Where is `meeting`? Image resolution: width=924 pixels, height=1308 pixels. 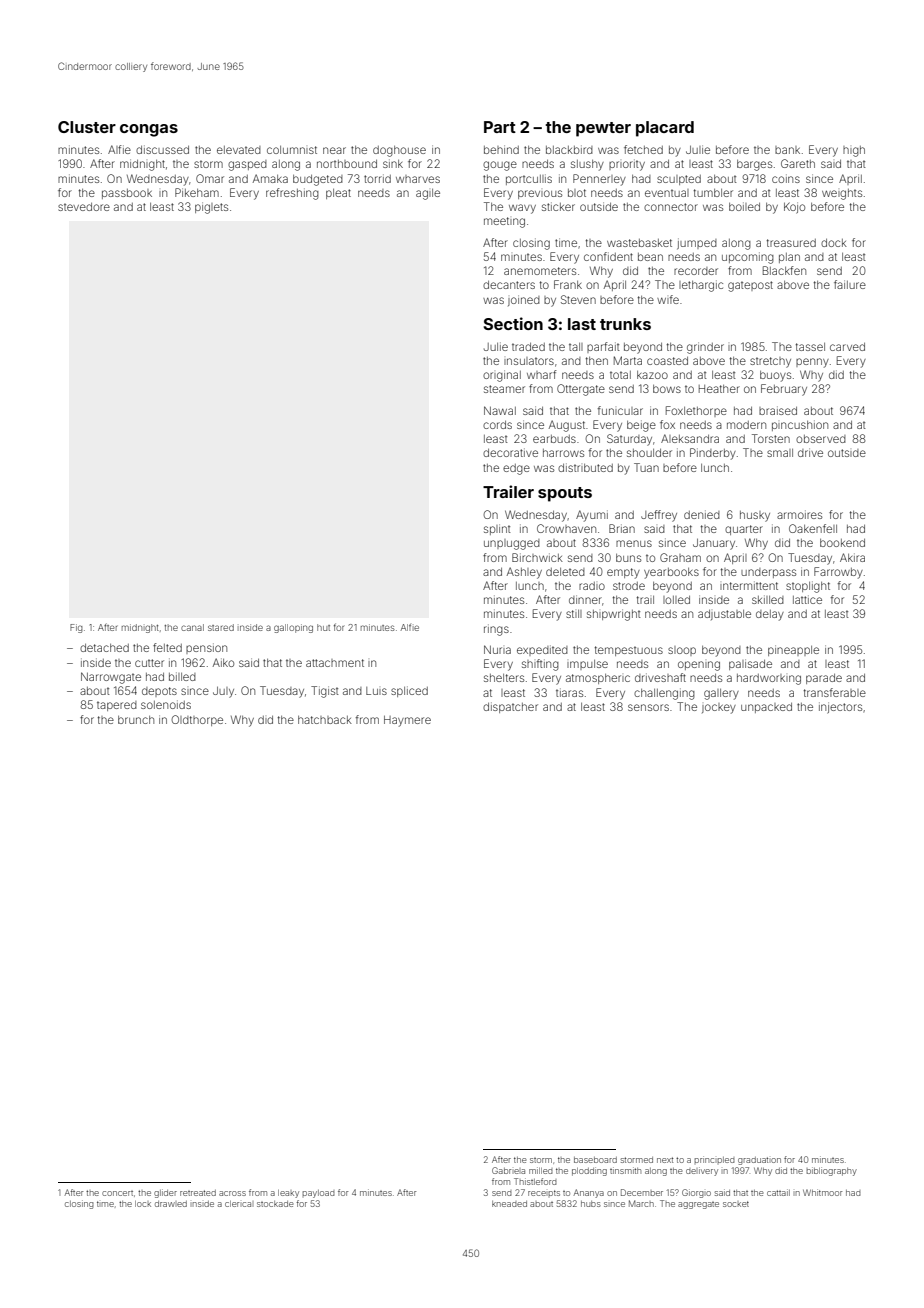 meeting is located at coordinates (504, 222).
